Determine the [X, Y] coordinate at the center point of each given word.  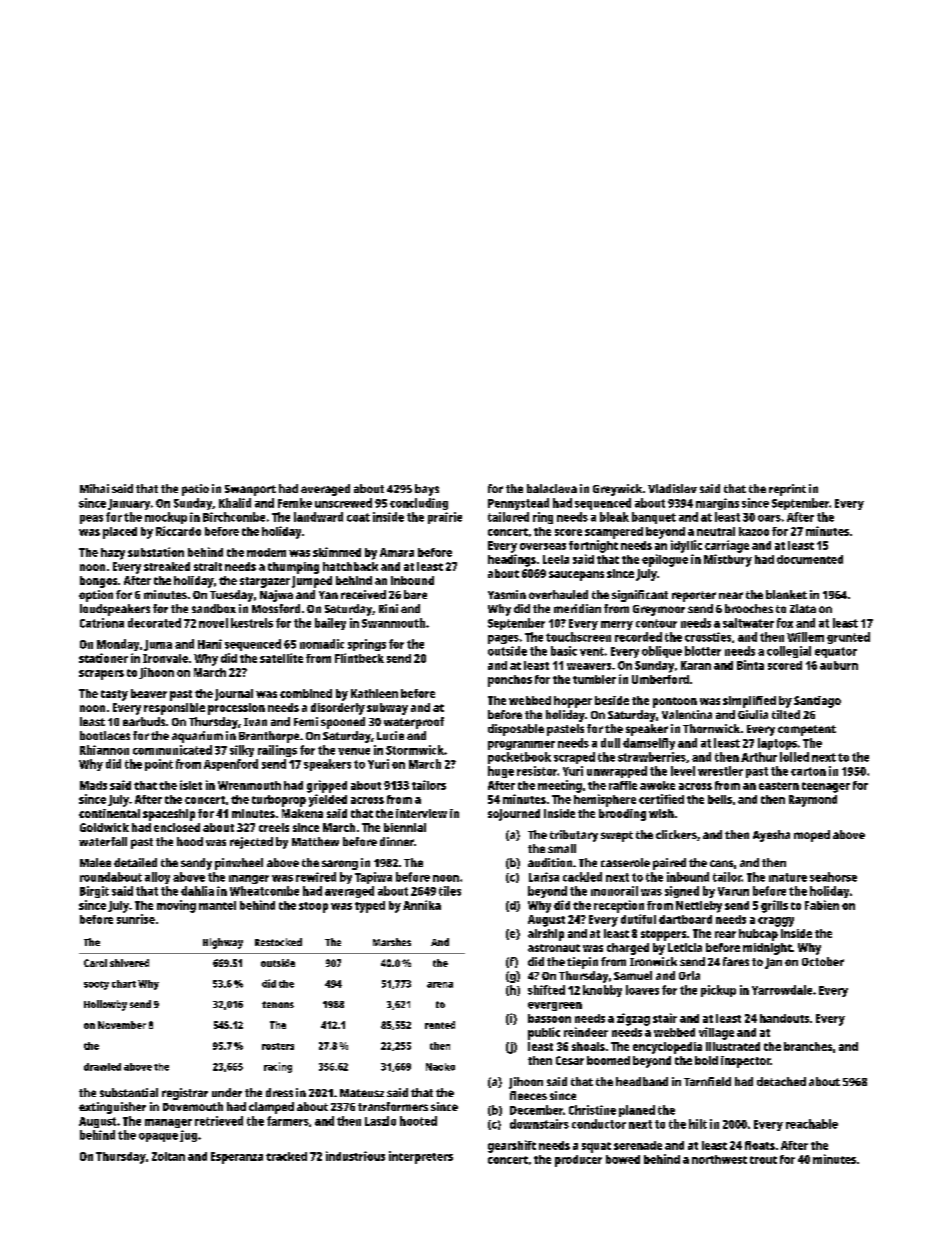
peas [91, 519]
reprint [787, 490]
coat [358, 517]
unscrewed [343, 503]
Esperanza [237, 1158]
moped [812, 836]
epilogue [665, 560]
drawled [102, 1067]
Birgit [94, 892]
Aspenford [231, 765]
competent [807, 730]
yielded [328, 800]
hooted [418, 1121]
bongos [98, 582]
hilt [698, 1124]
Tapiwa [373, 878]
